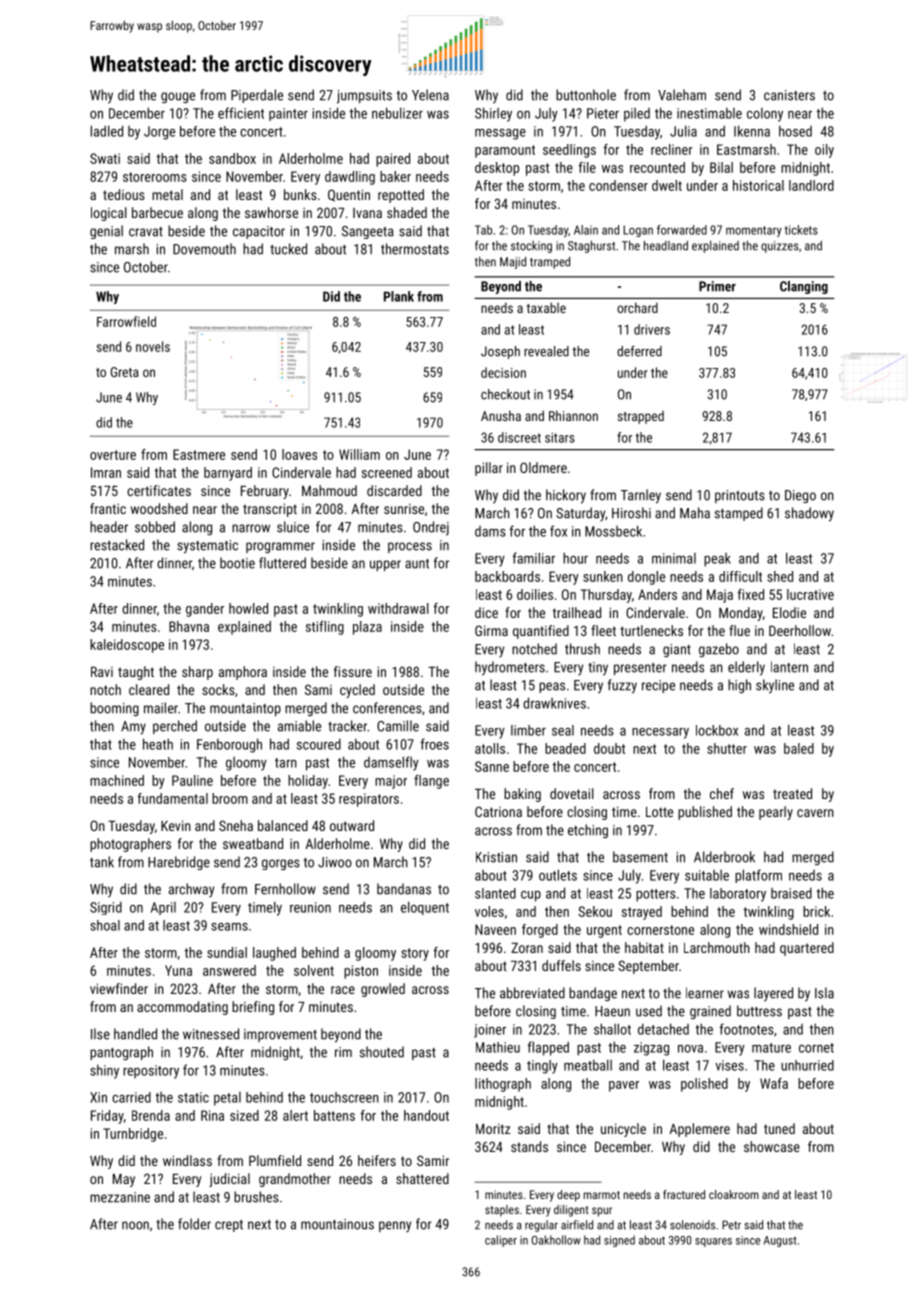 The image size is (924, 1308). What do you see at coordinates (501, 1241) in the screenshot?
I see `caliper` at bounding box center [501, 1241].
